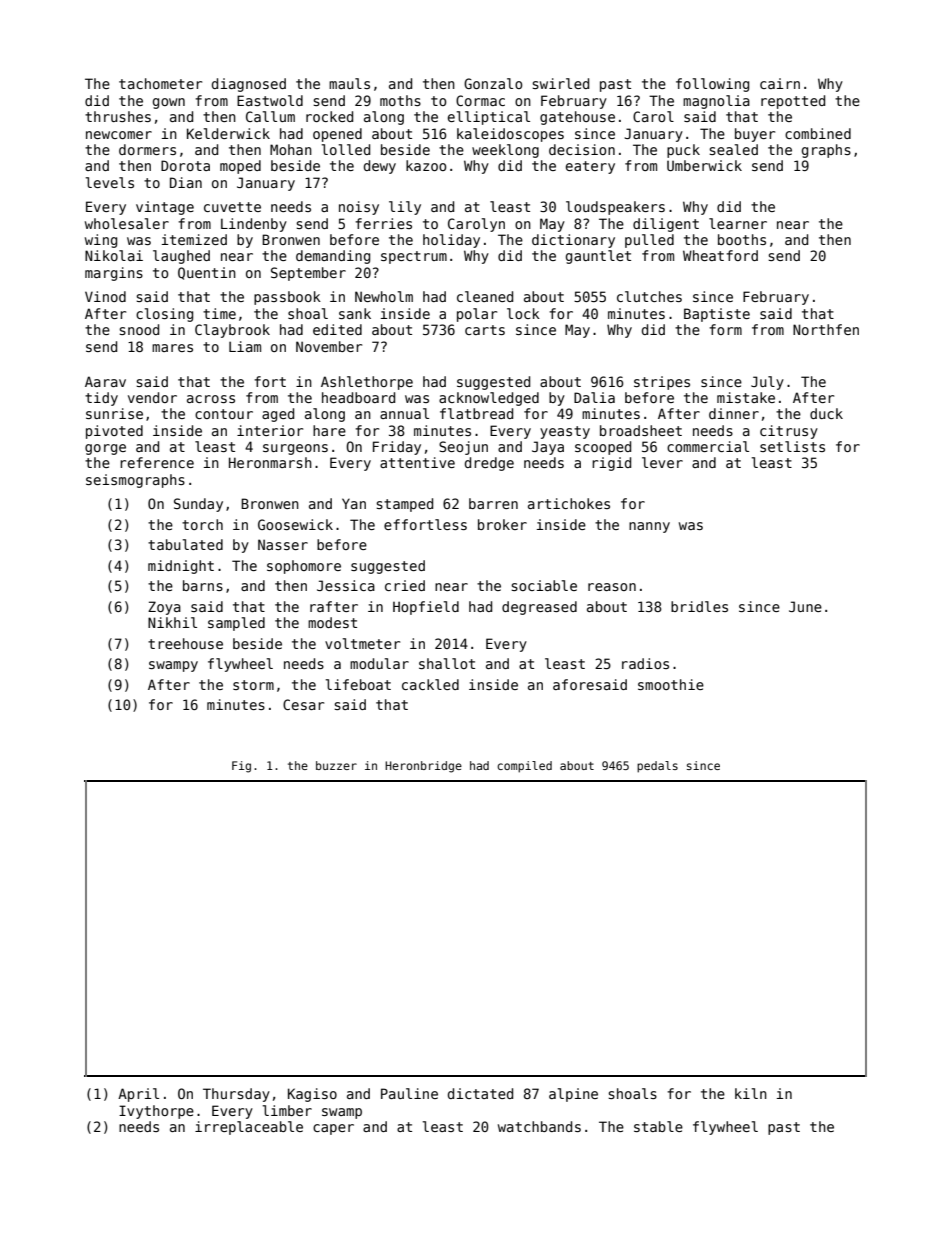 Image resolution: width=952 pixels, height=1233 pixels. I want to click on gorge, so click(105, 449).
